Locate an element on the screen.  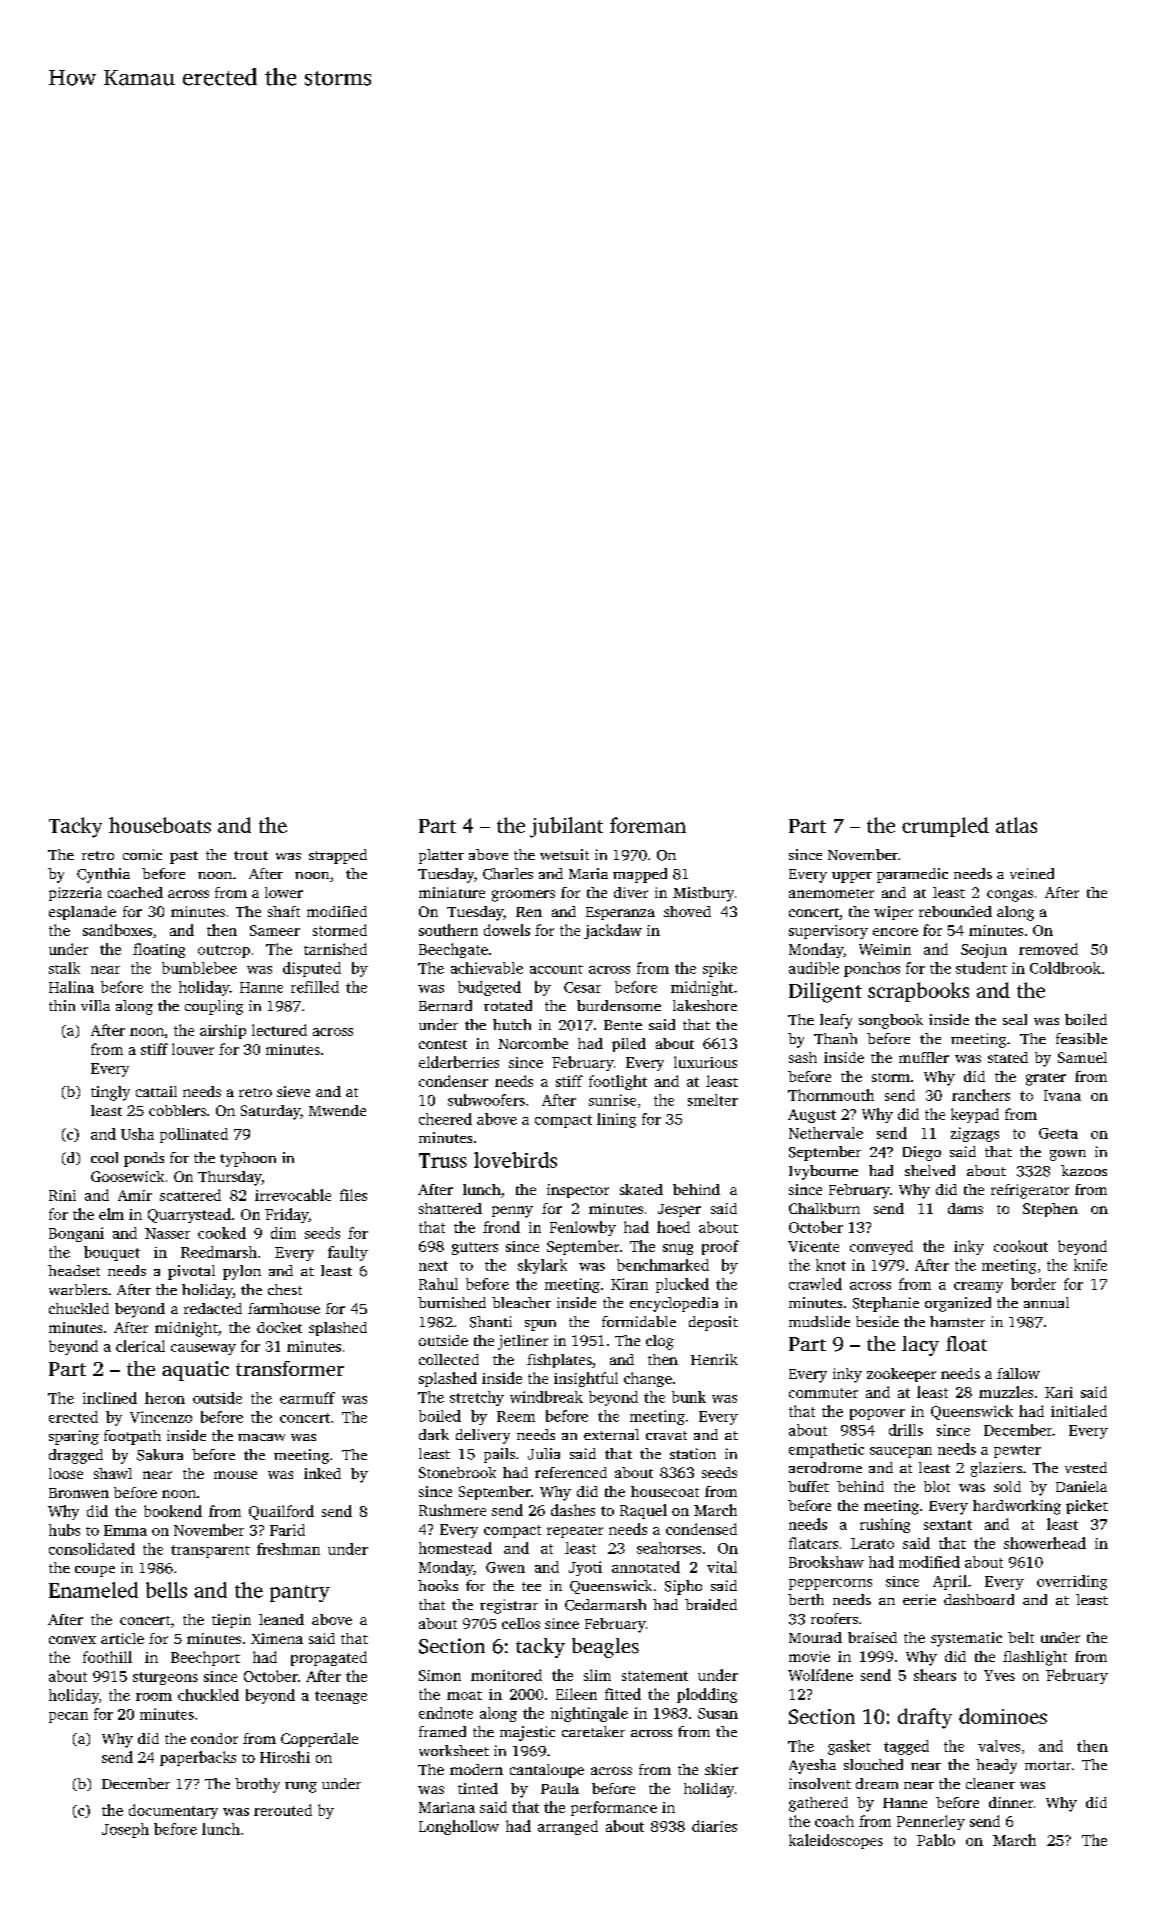
scattered is located at coordinates (190, 1195).
